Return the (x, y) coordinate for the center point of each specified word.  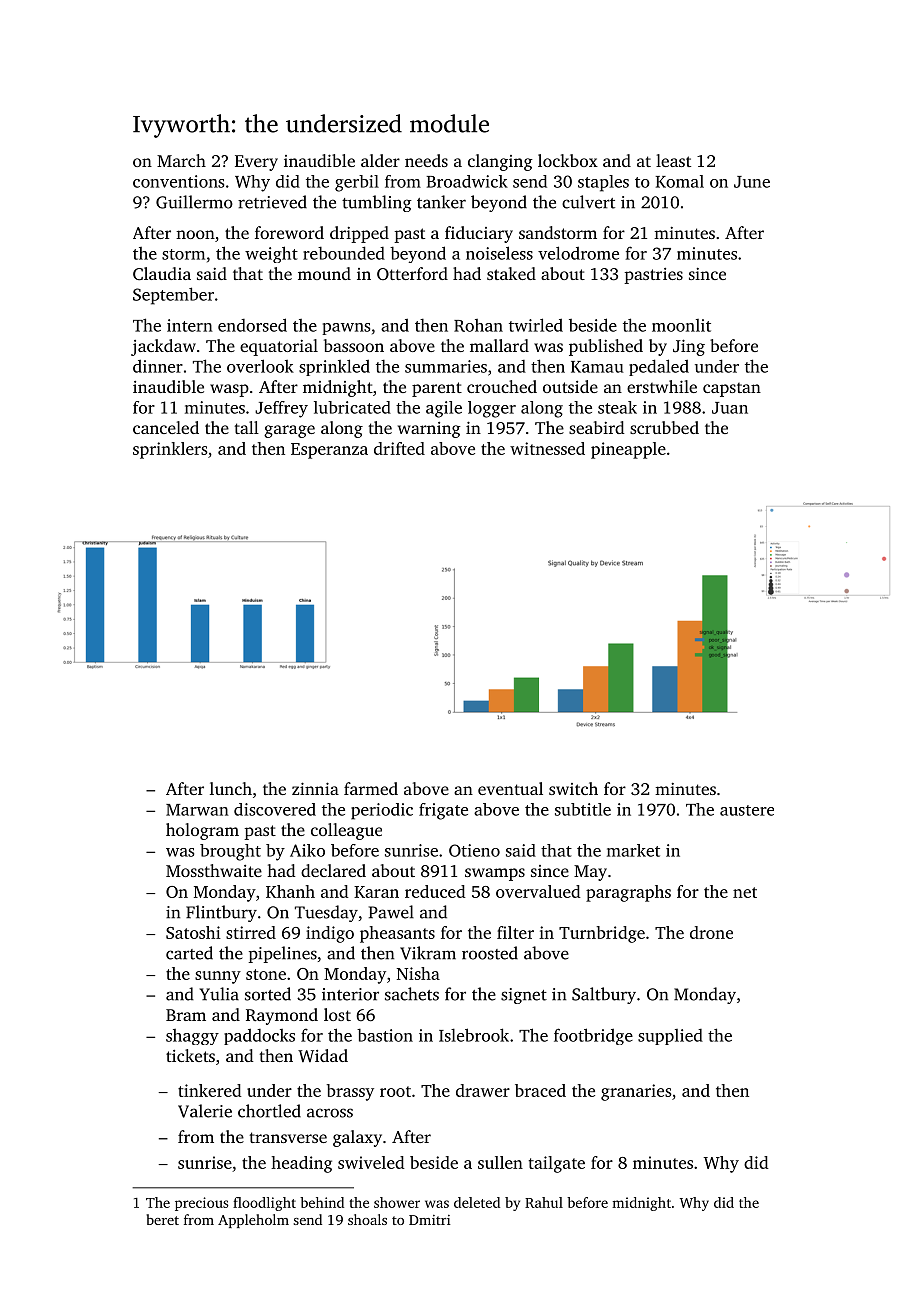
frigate (443, 811)
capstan (732, 390)
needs (426, 160)
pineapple (628, 450)
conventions (178, 181)
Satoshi (193, 932)
